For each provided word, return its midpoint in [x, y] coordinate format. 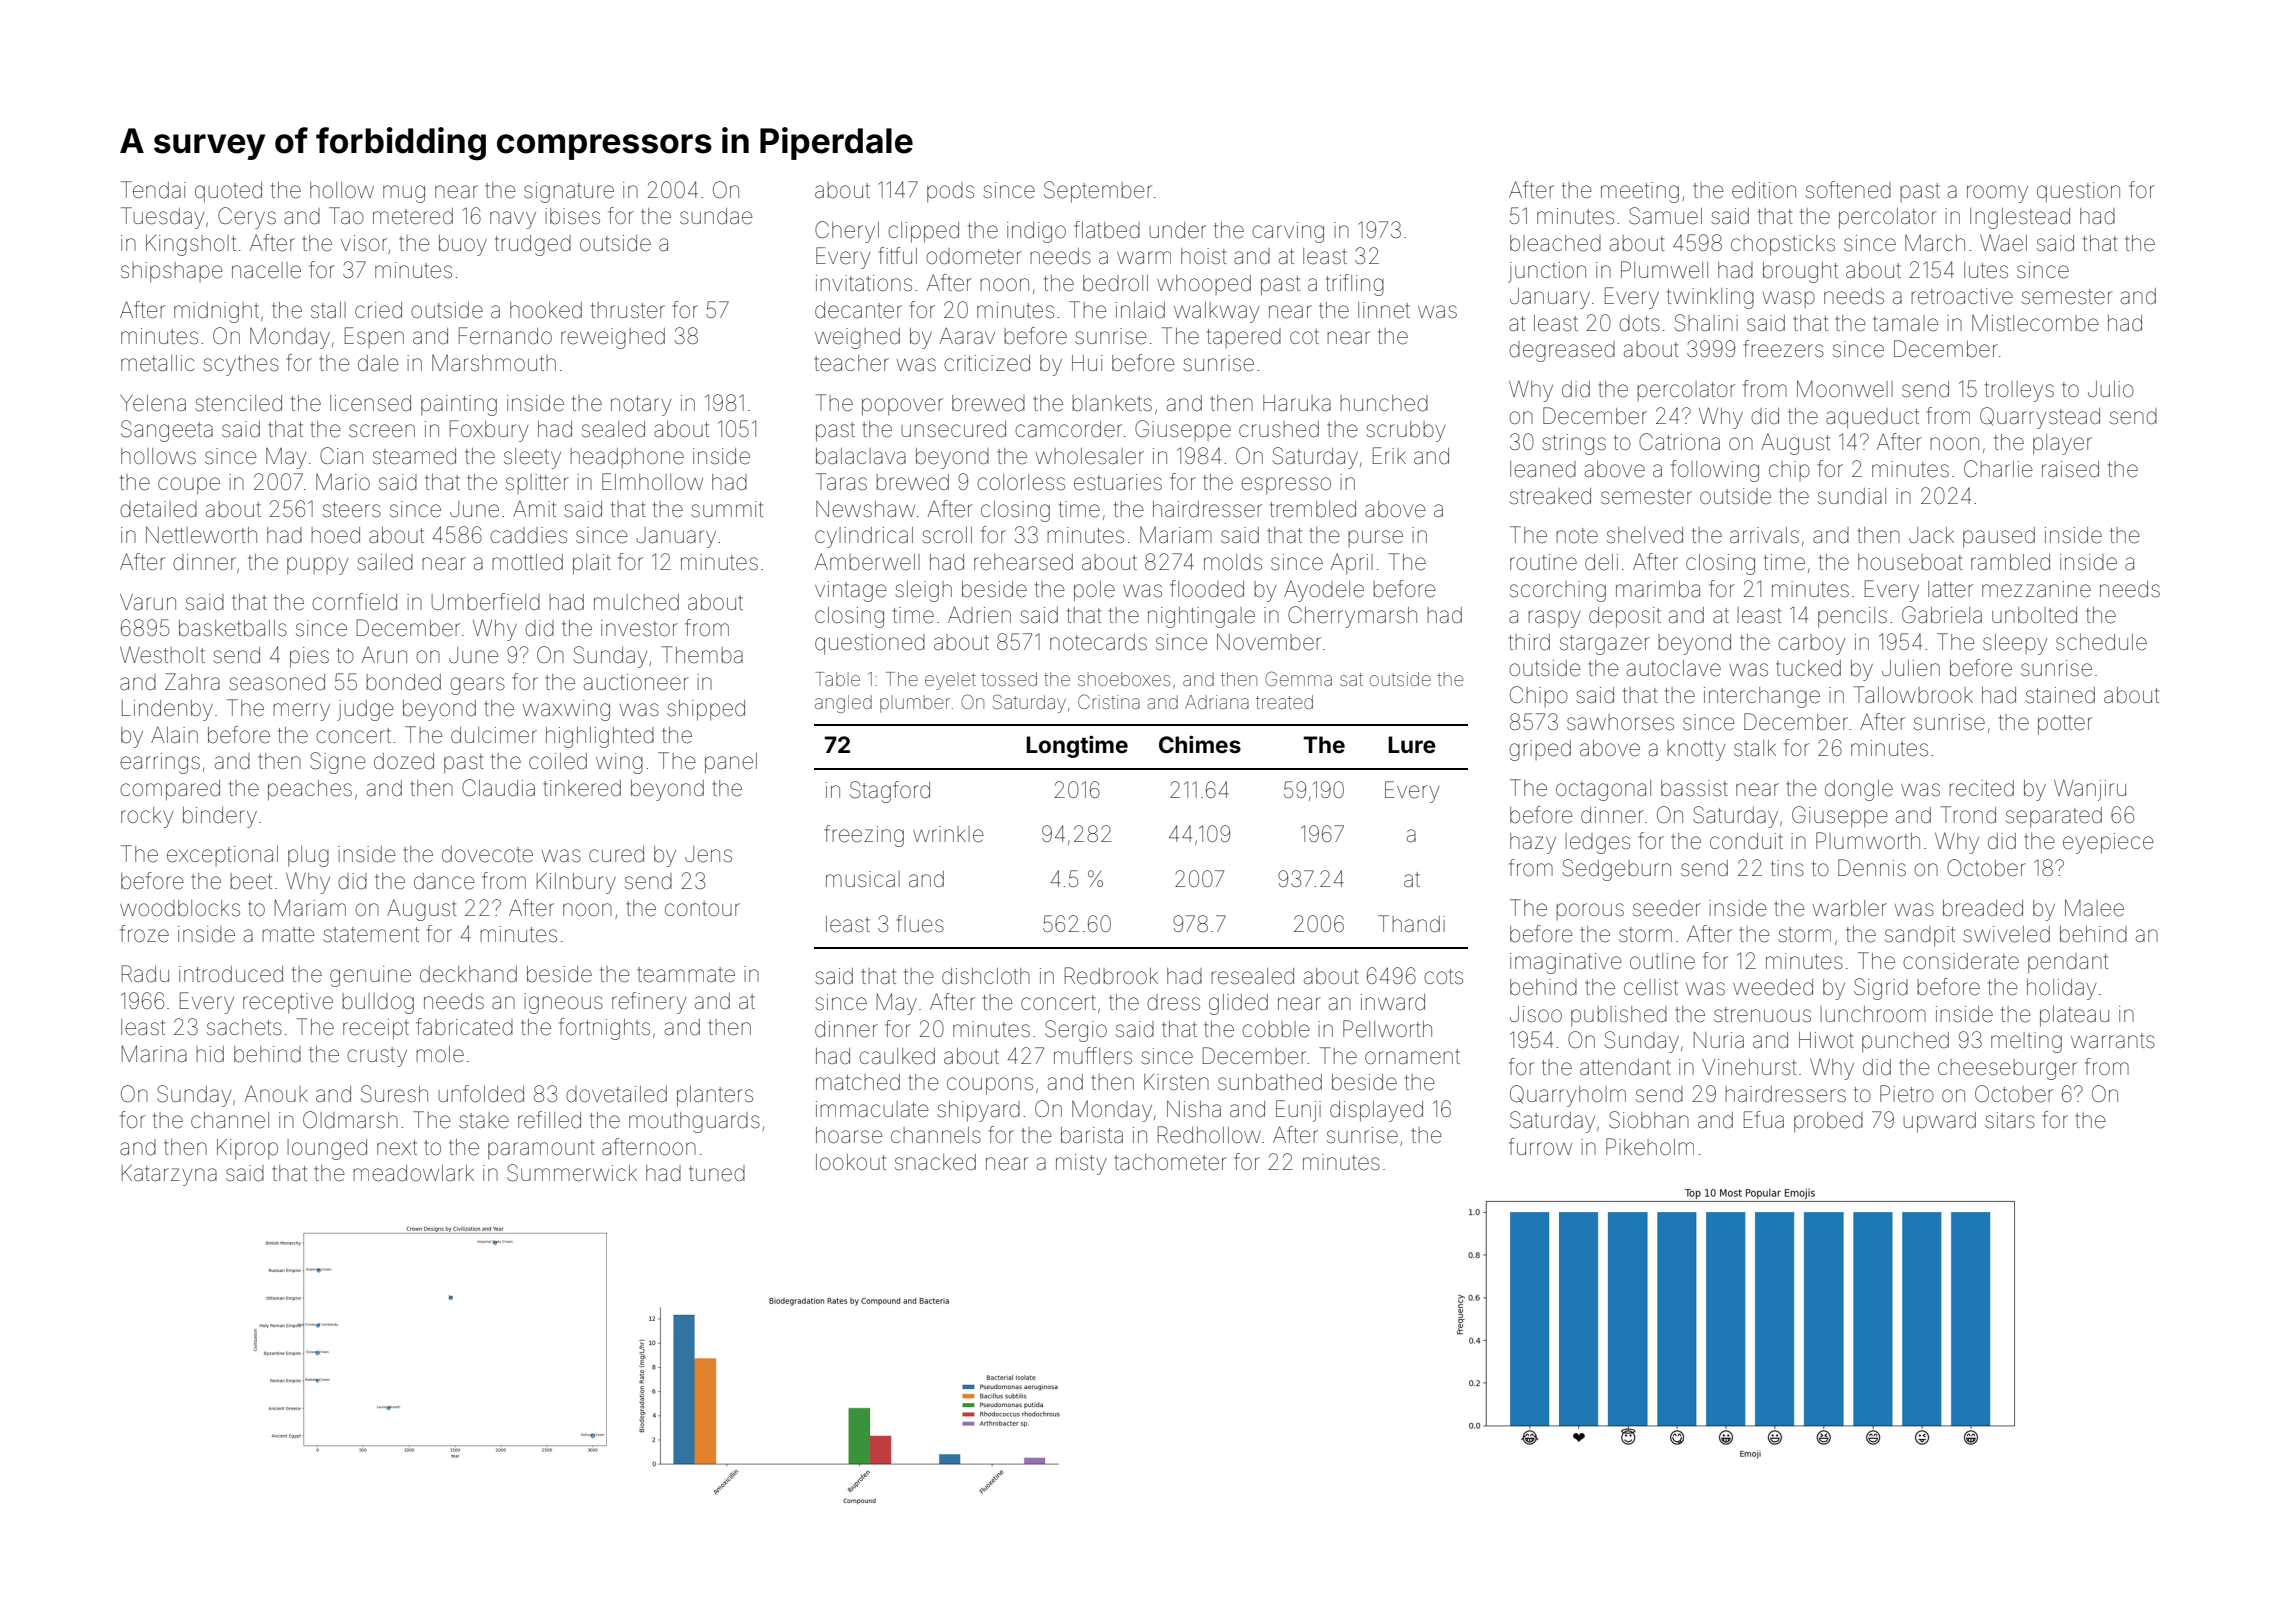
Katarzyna [169, 1175]
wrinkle [948, 834]
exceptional [222, 856]
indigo [1036, 232]
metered [413, 216]
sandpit [1920, 936]
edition [1764, 190]
